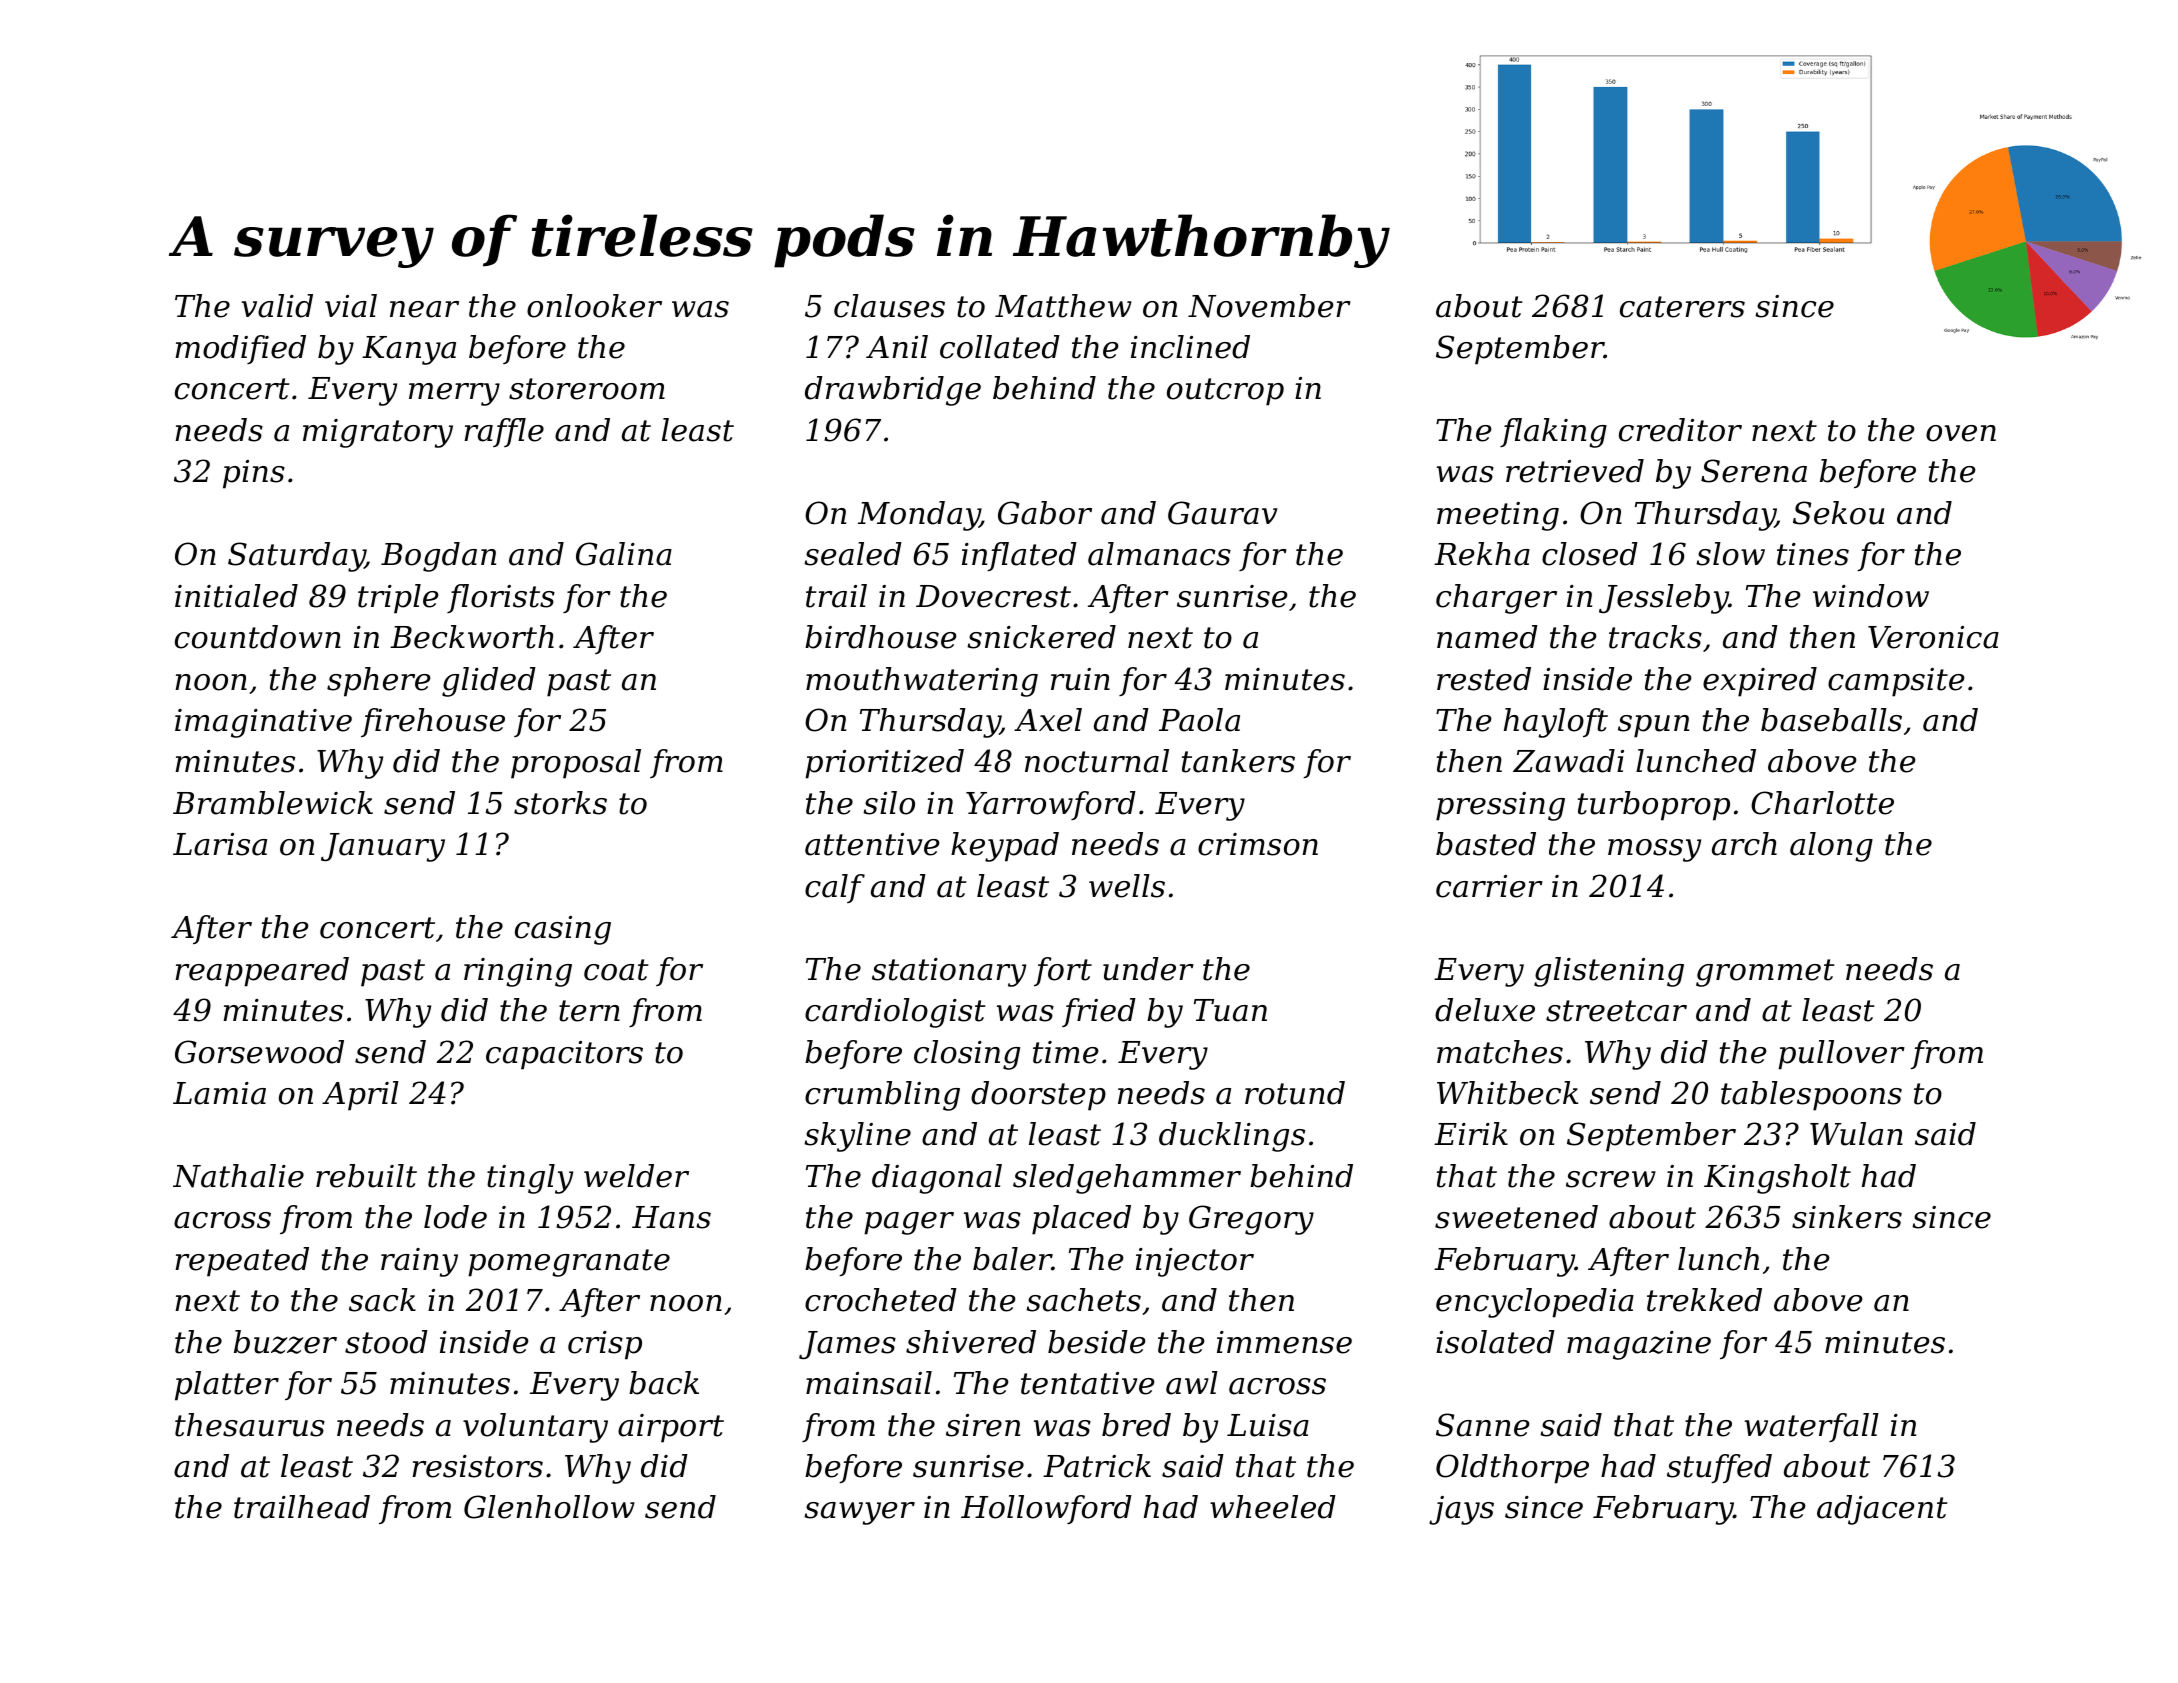 Image resolution: width=2178 pixels, height=1683 pixels. Describe the element at coordinates (398, 599) in the document. I see `triple` at that location.
